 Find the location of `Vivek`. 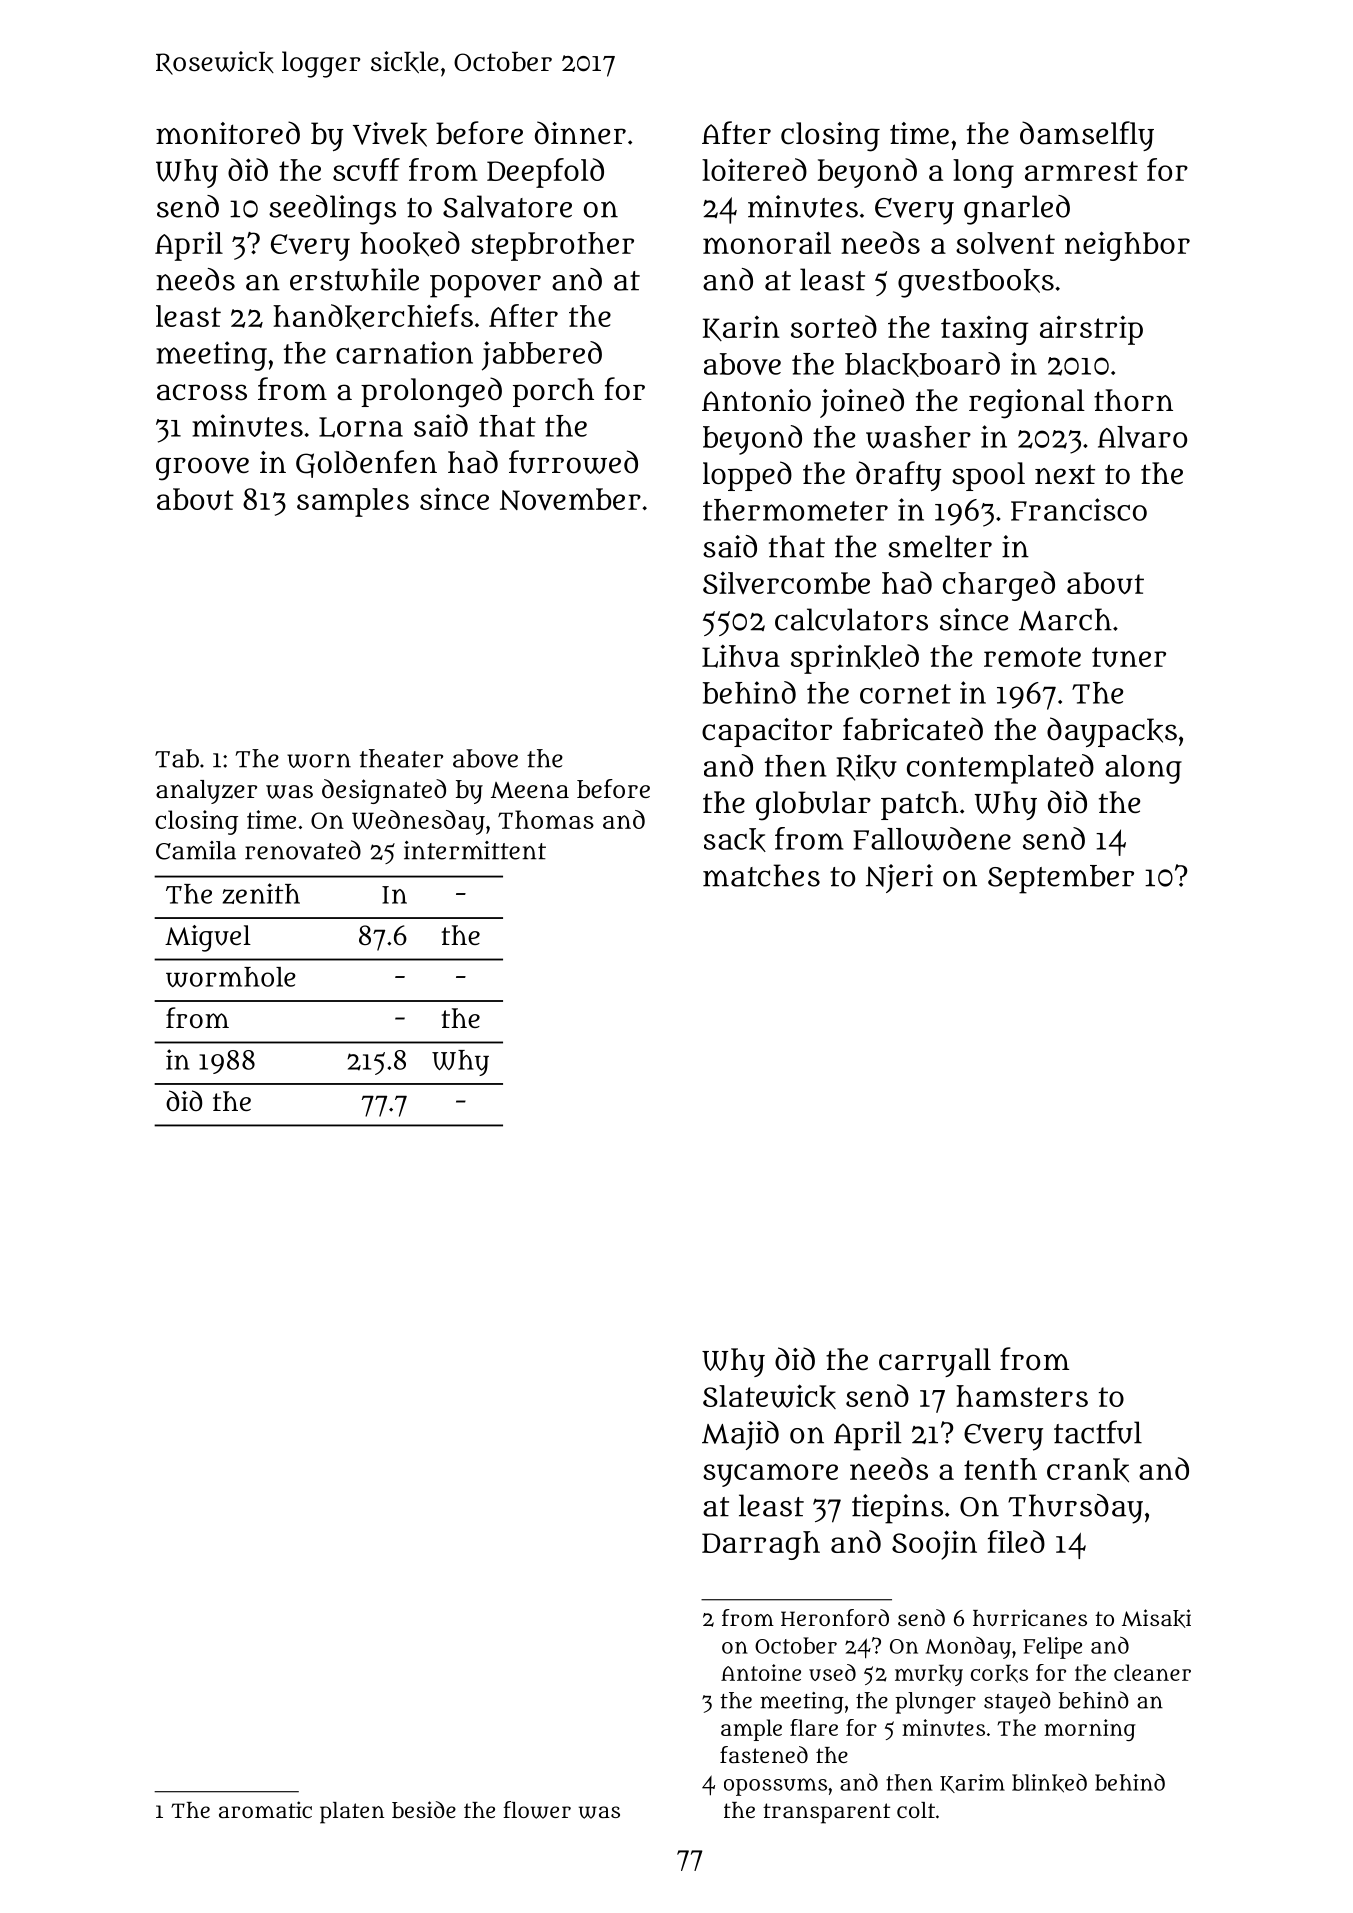

Vivek is located at coordinates (390, 134).
